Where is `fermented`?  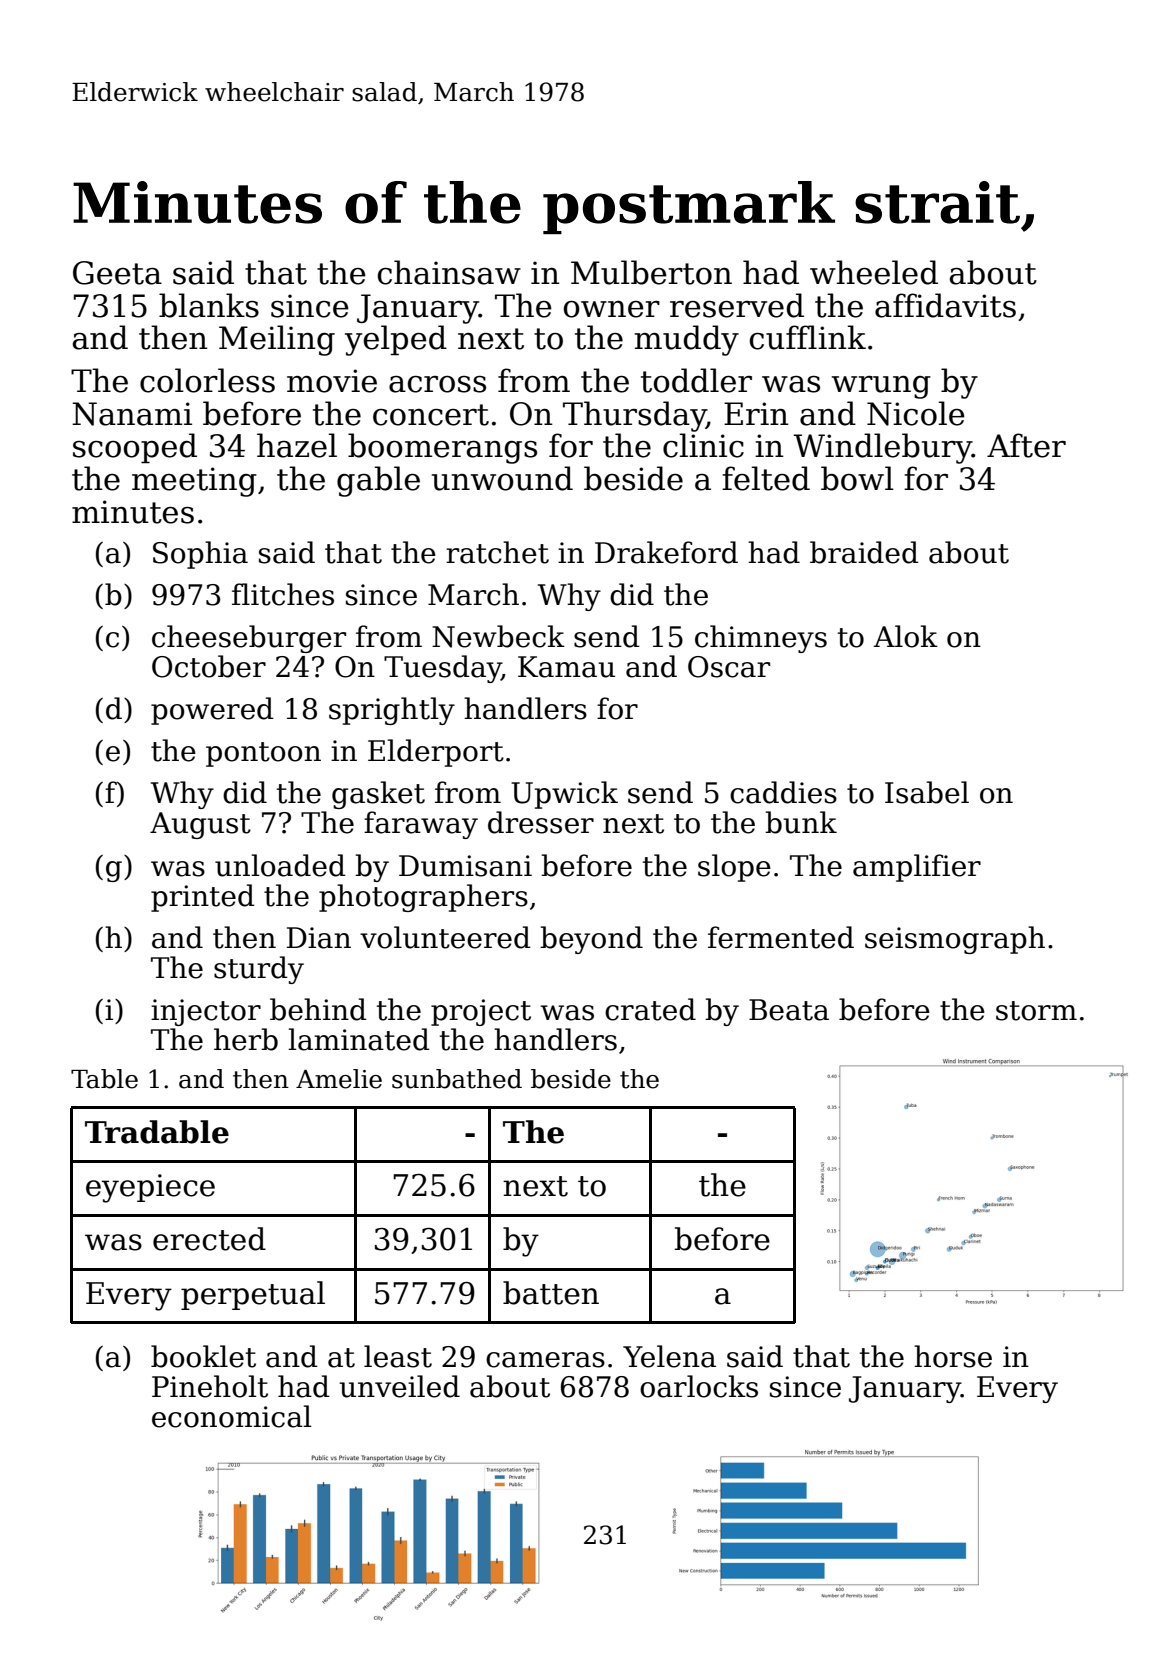
fermented is located at coordinates (781, 937).
